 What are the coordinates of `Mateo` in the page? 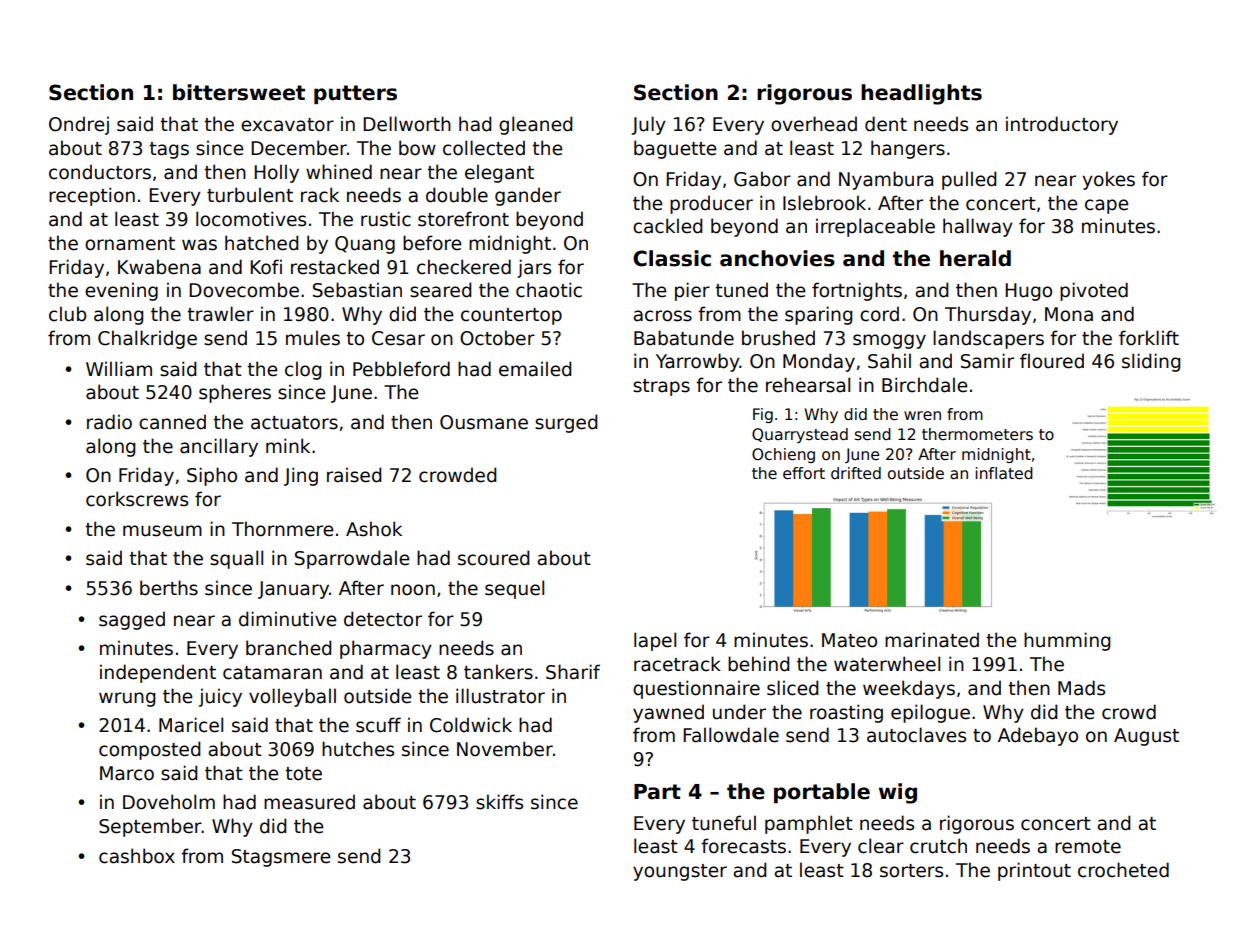 It's located at (849, 640).
